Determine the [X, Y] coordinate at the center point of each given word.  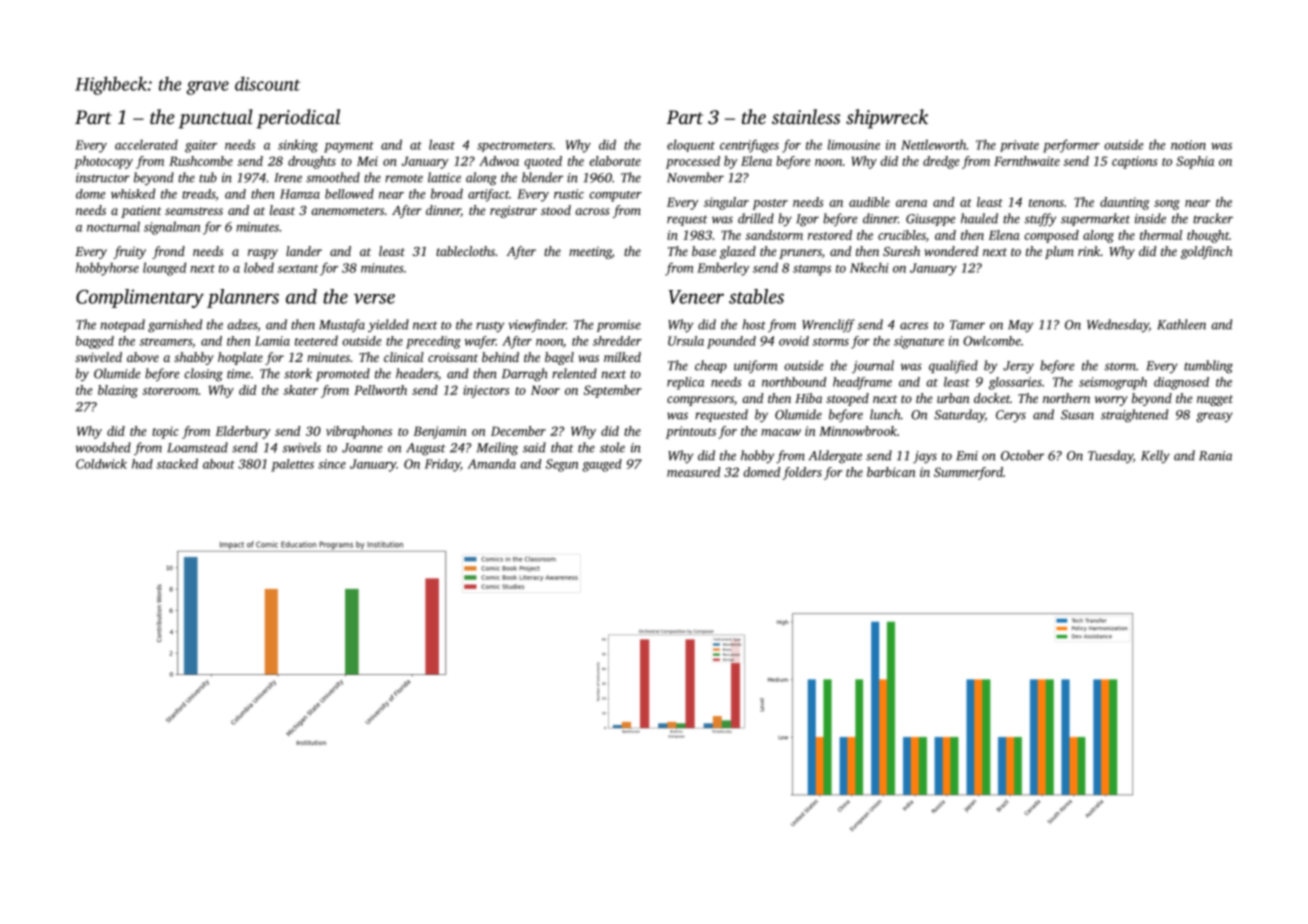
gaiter [201, 146]
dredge [941, 162]
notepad [122, 325]
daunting [1125, 203]
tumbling [1208, 367]
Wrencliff [828, 326]
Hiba [808, 398]
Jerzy [1018, 367]
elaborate [615, 161]
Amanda [492, 464]
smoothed [333, 177]
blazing [118, 391]
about [219, 464]
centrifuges [749, 146]
